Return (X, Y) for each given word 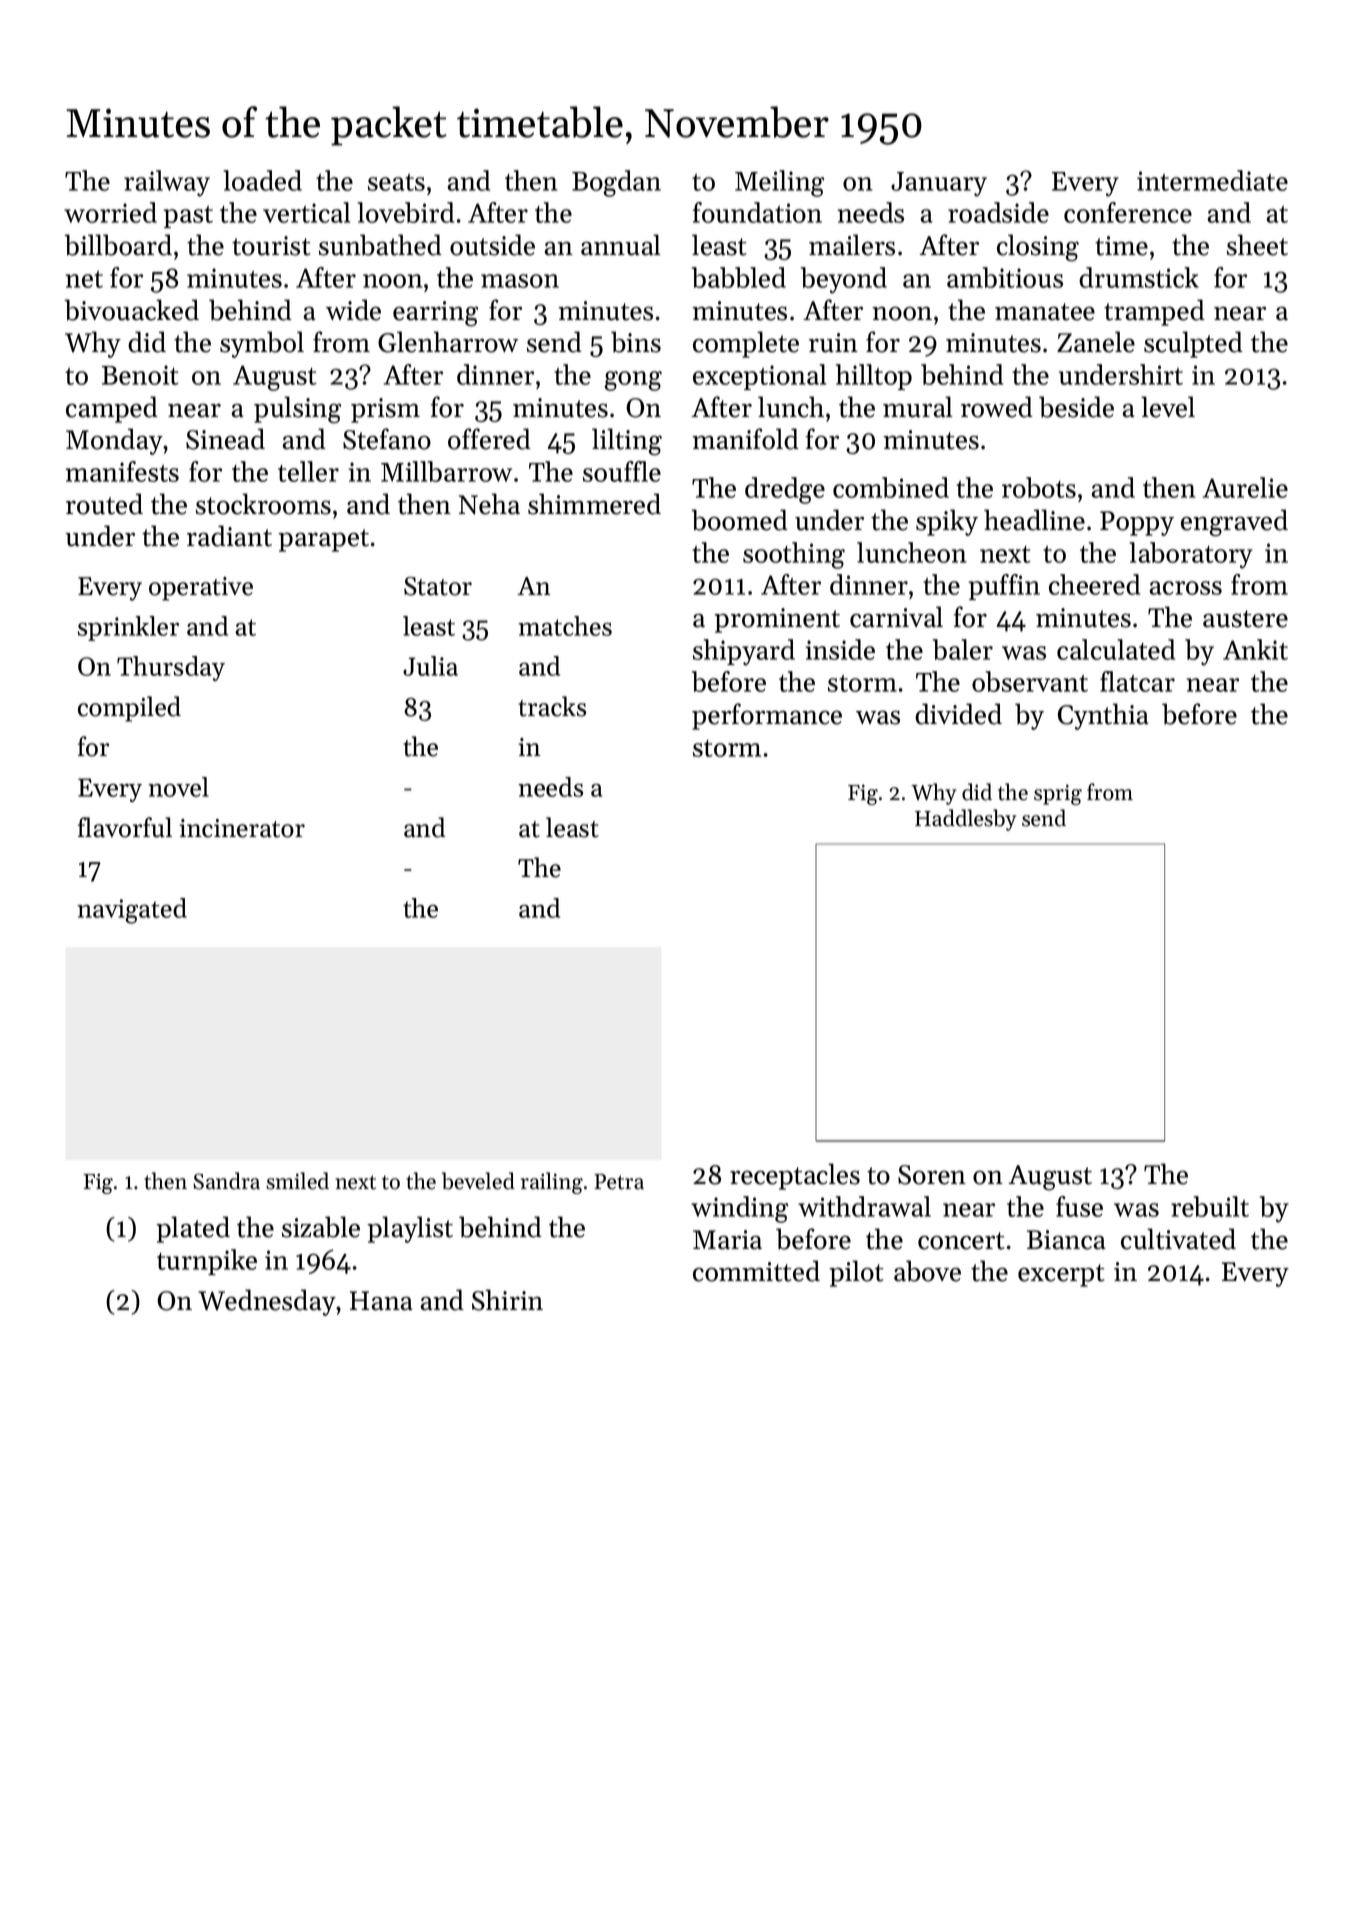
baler (963, 649)
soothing (794, 555)
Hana (381, 1301)
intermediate (1212, 180)
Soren (932, 1175)
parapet (323, 540)
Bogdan (616, 183)
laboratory (1191, 555)
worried (110, 212)
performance (767, 716)
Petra (619, 1182)
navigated (132, 911)
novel (178, 787)
